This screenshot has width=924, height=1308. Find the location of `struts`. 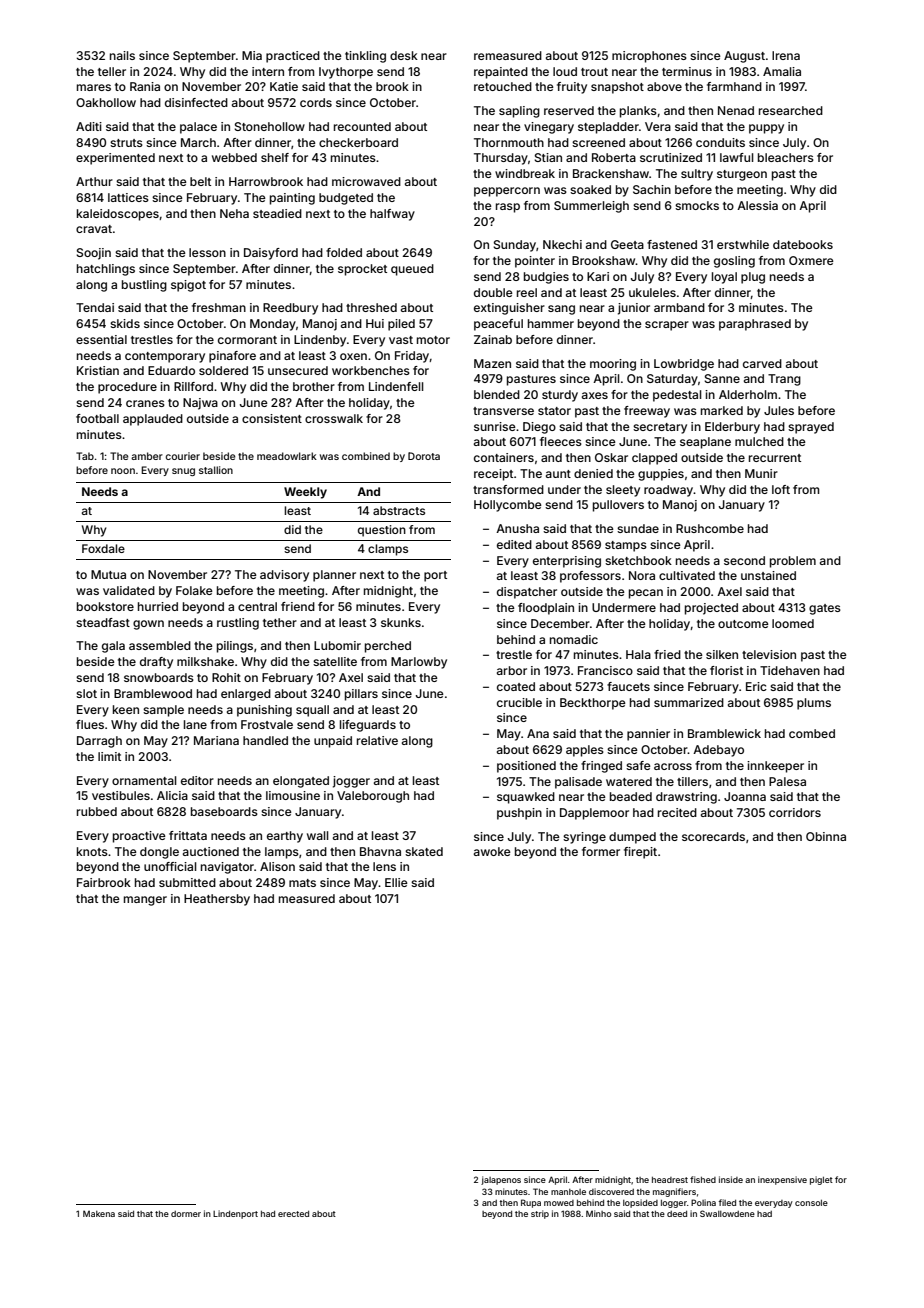

struts is located at coordinates (126, 143).
